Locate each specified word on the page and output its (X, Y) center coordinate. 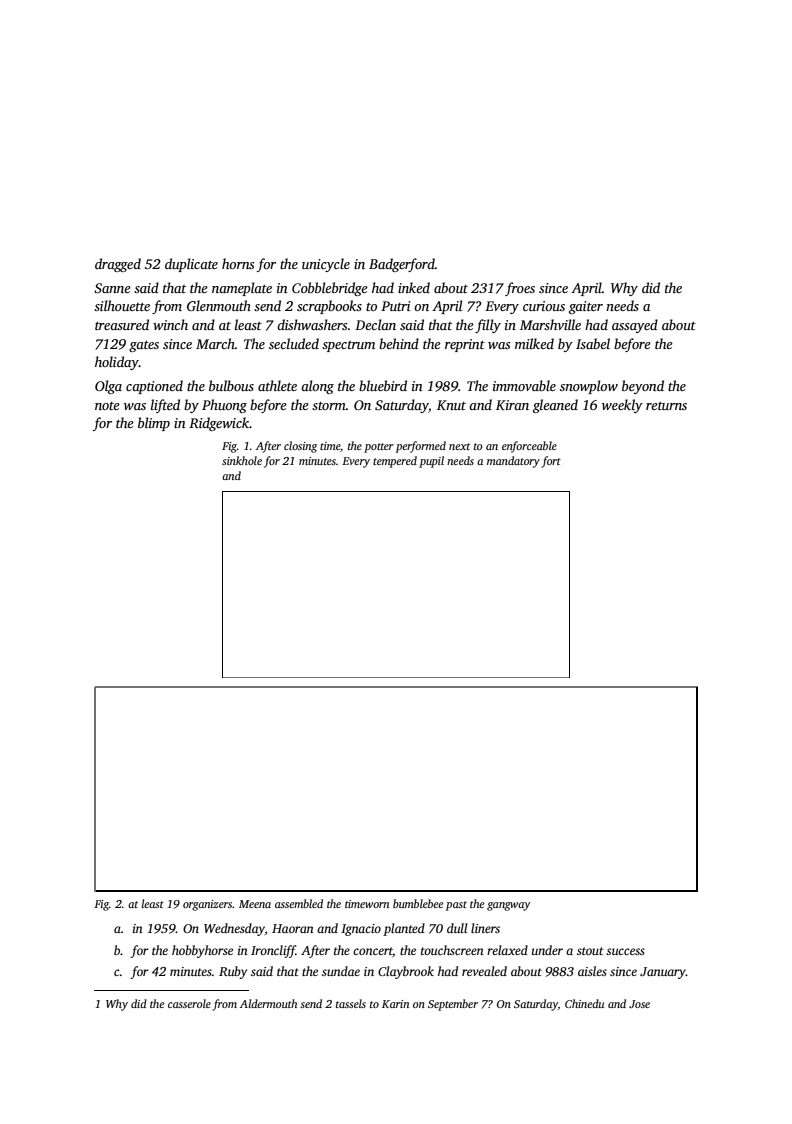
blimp (154, 424)
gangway (508, 906)
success (625, 951)
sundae (341, 971)
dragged (118, 265)
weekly (622, 406)
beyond (643, 387)
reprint (465, 345)
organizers (207, 905)
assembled (299, 903)
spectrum (348, 346)
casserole (189, 1003)
